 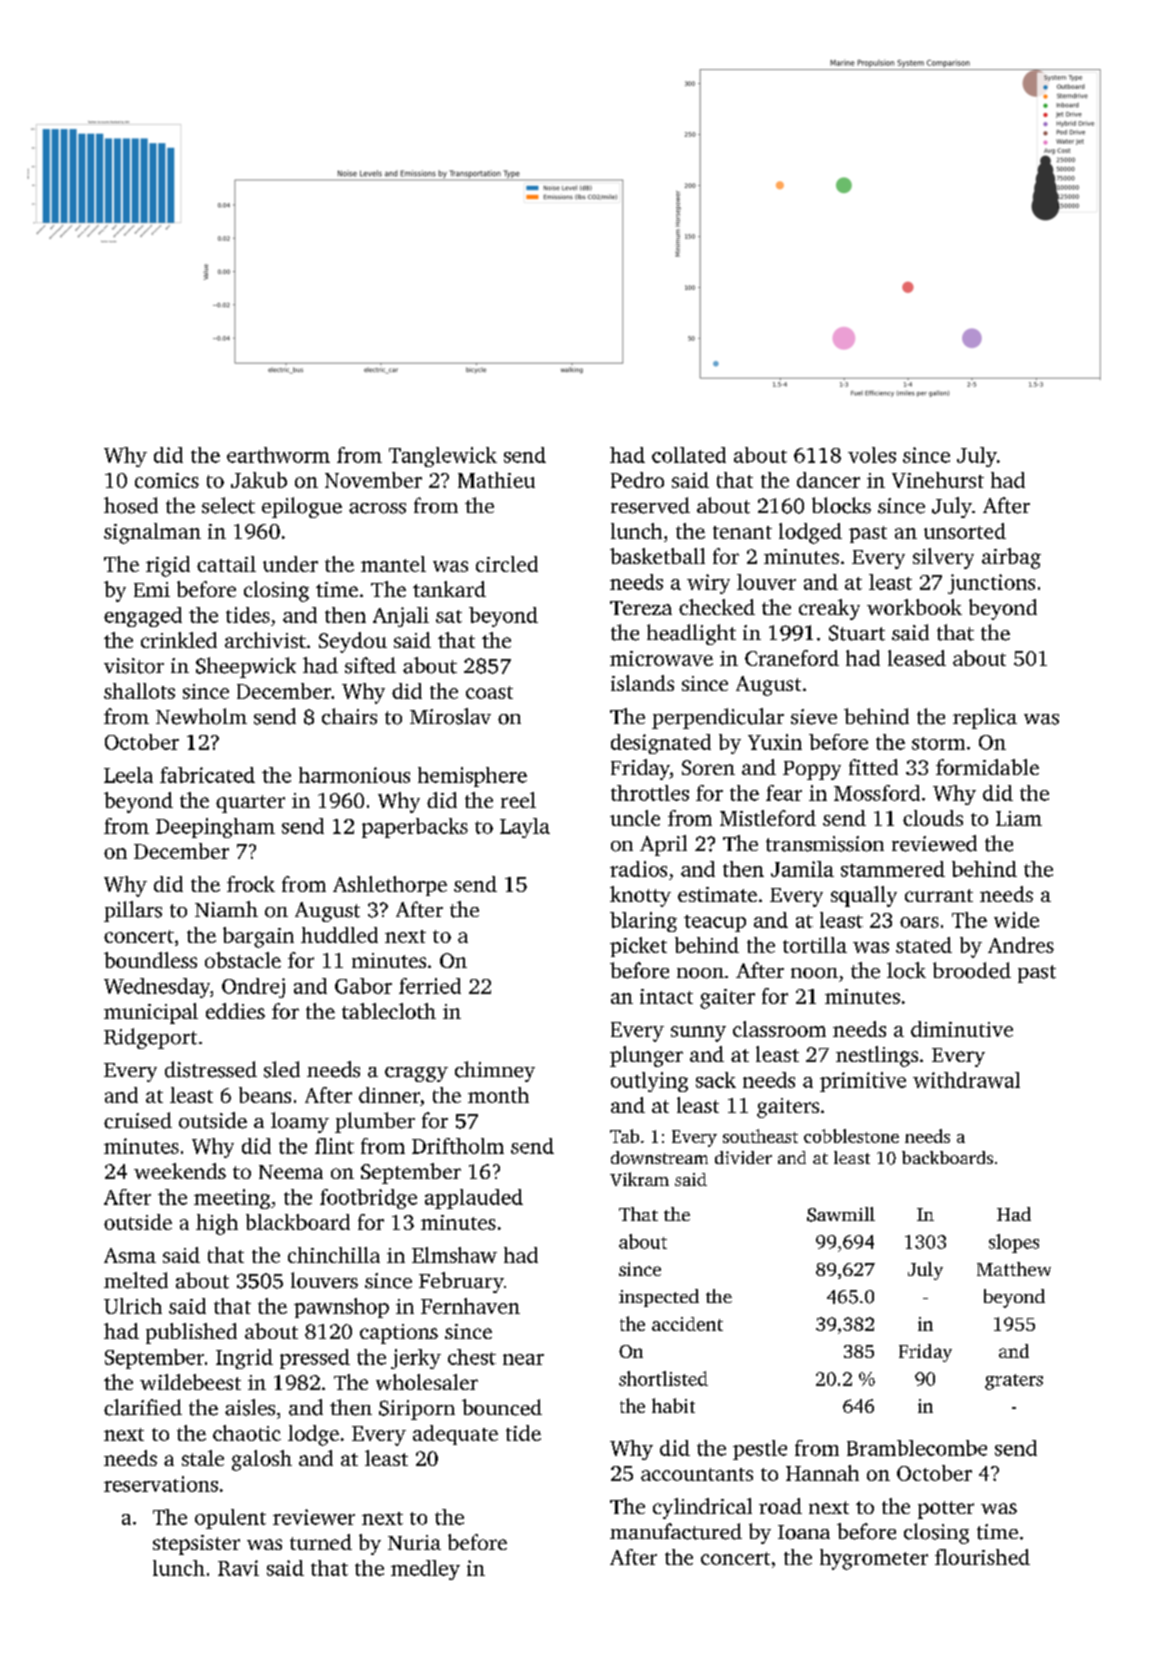 What do you see at coordinates (470, 1306) in the screenshot?
I see `Fernhaven` at bounding box center [470, 1306].
